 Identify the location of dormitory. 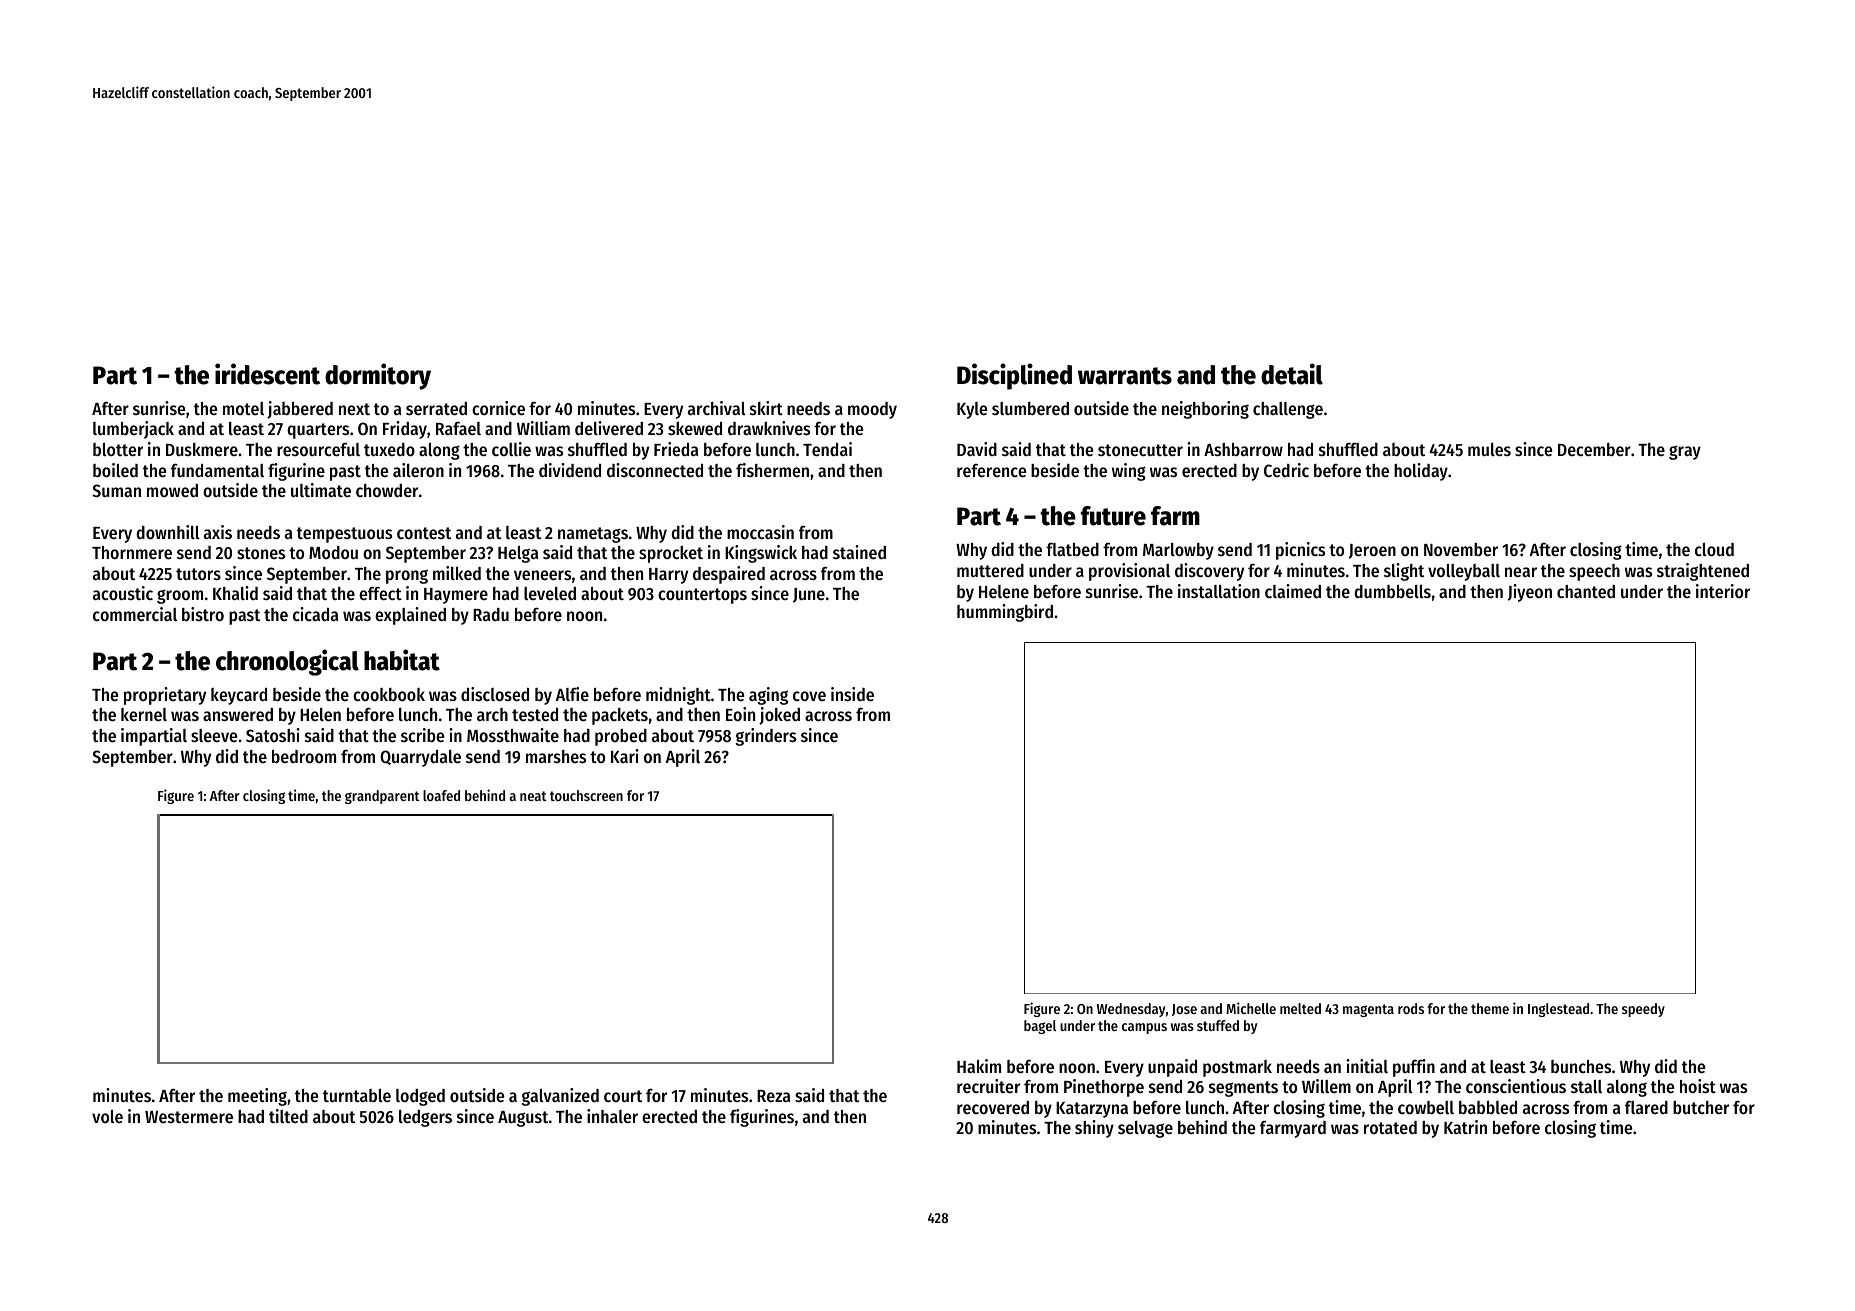
(378, 376).
